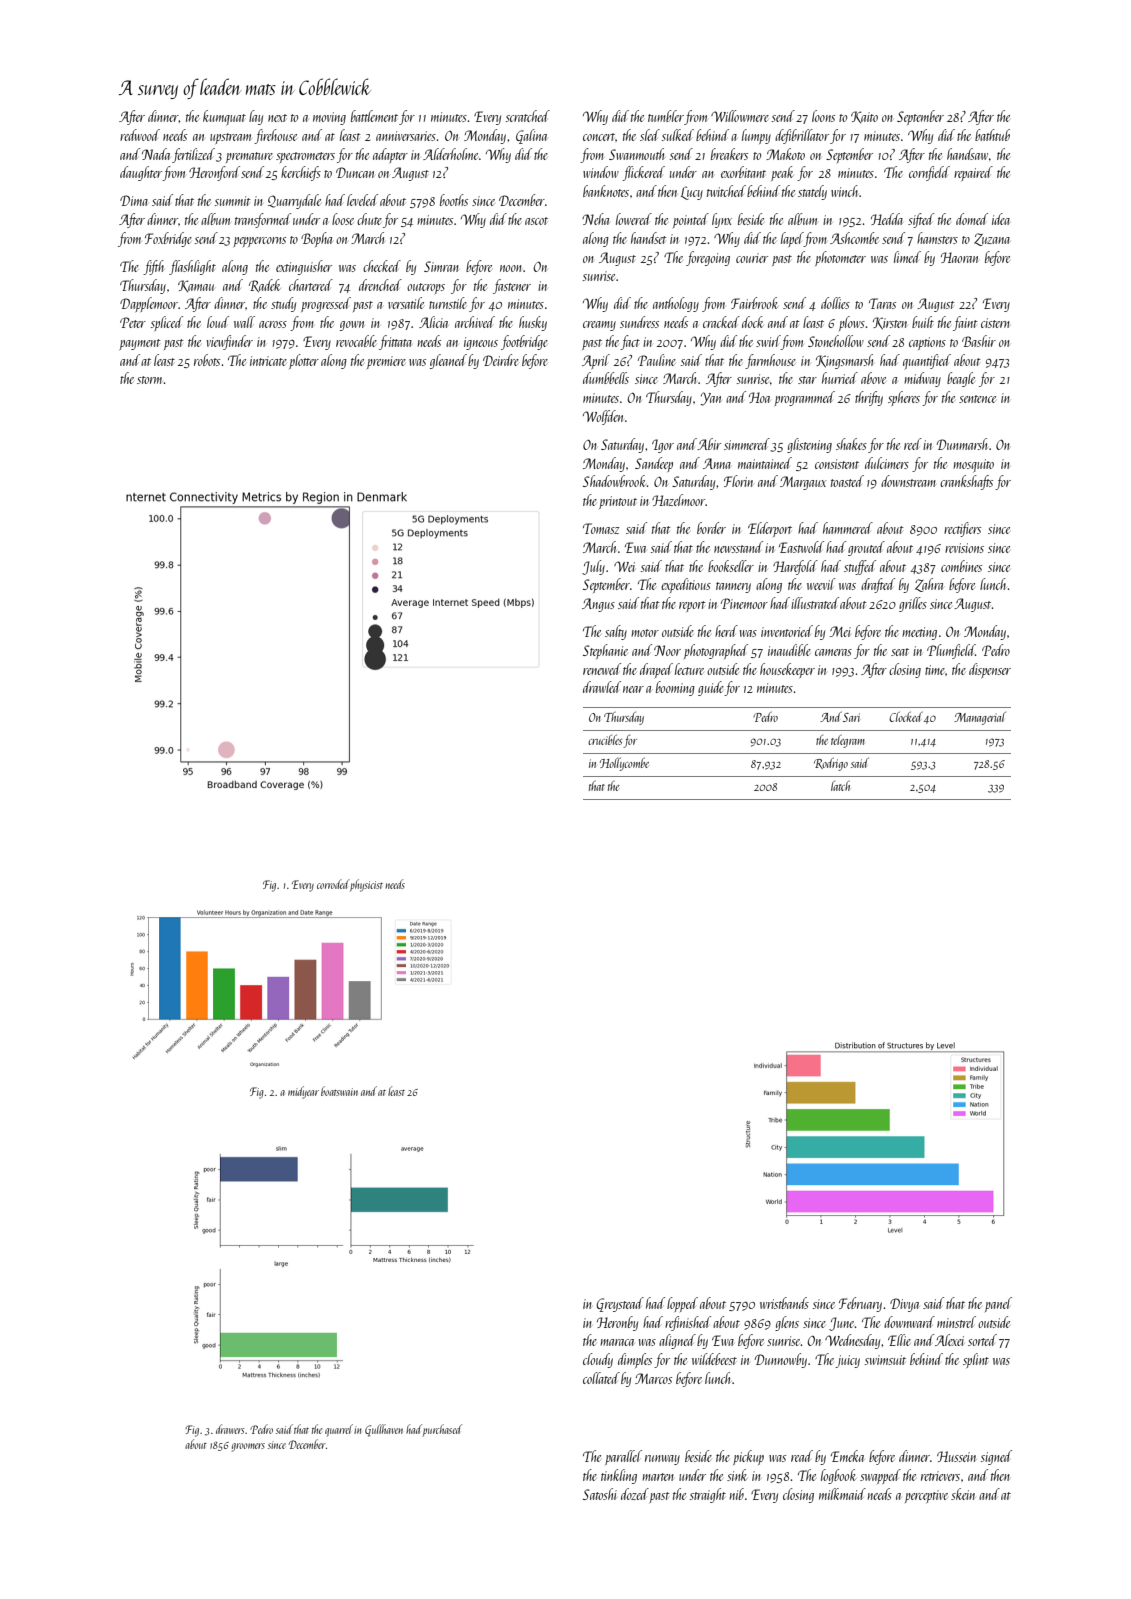 The height and width of the screenshot is (1599, 1131). I want to click on latch, so click(840, 786).
